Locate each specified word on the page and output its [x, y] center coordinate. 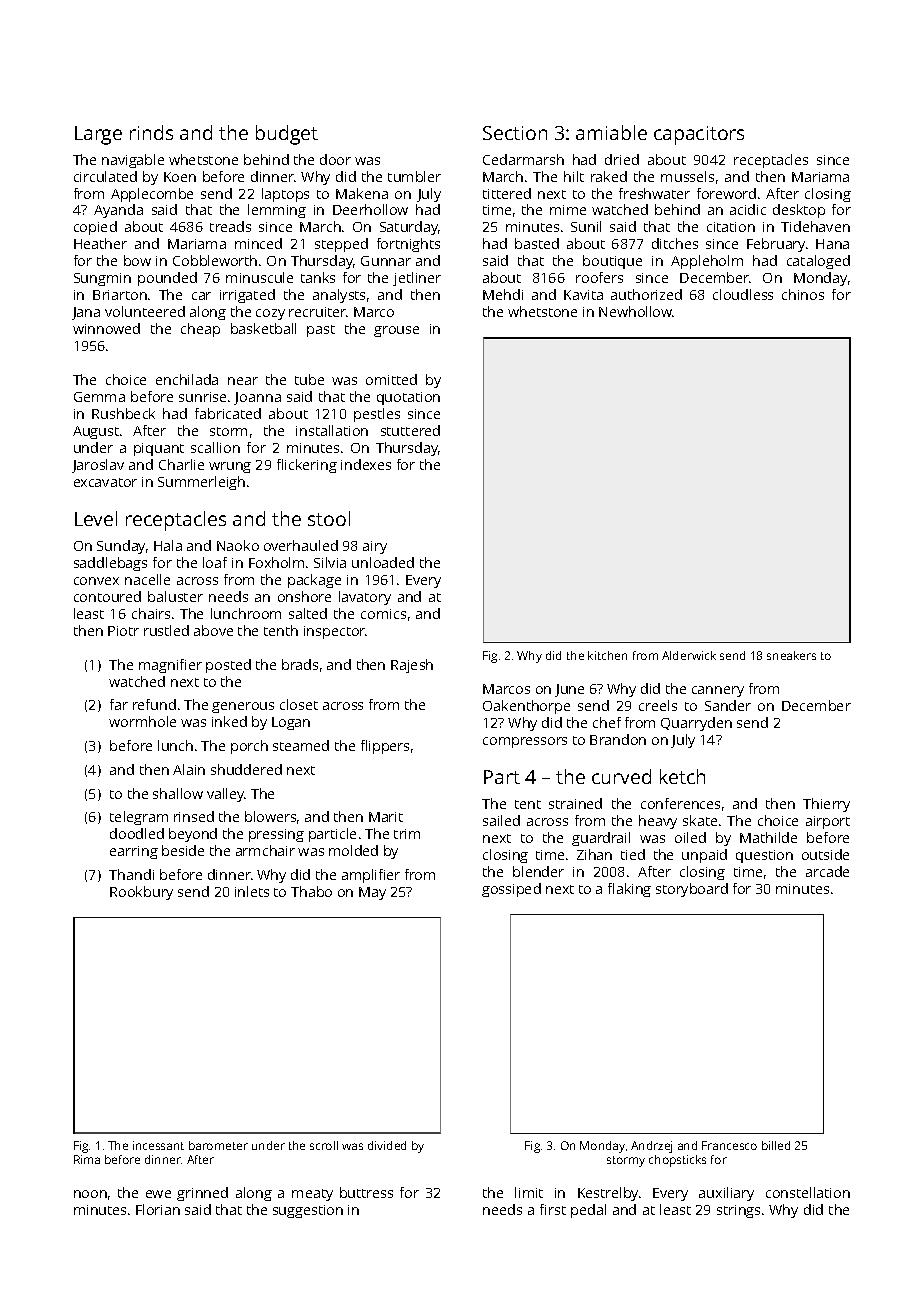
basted [537, 243]
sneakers [791, 655]
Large [98, 135]
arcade [827, 871]
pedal [588, 1211]
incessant [158, 1145]
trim [407, 834]
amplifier [371, 876]
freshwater [654, 193]
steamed [301, 745]
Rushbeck [123, 413]
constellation [808, 1192]
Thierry [826, 805]
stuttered [410, 430]
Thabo [311, 891]
